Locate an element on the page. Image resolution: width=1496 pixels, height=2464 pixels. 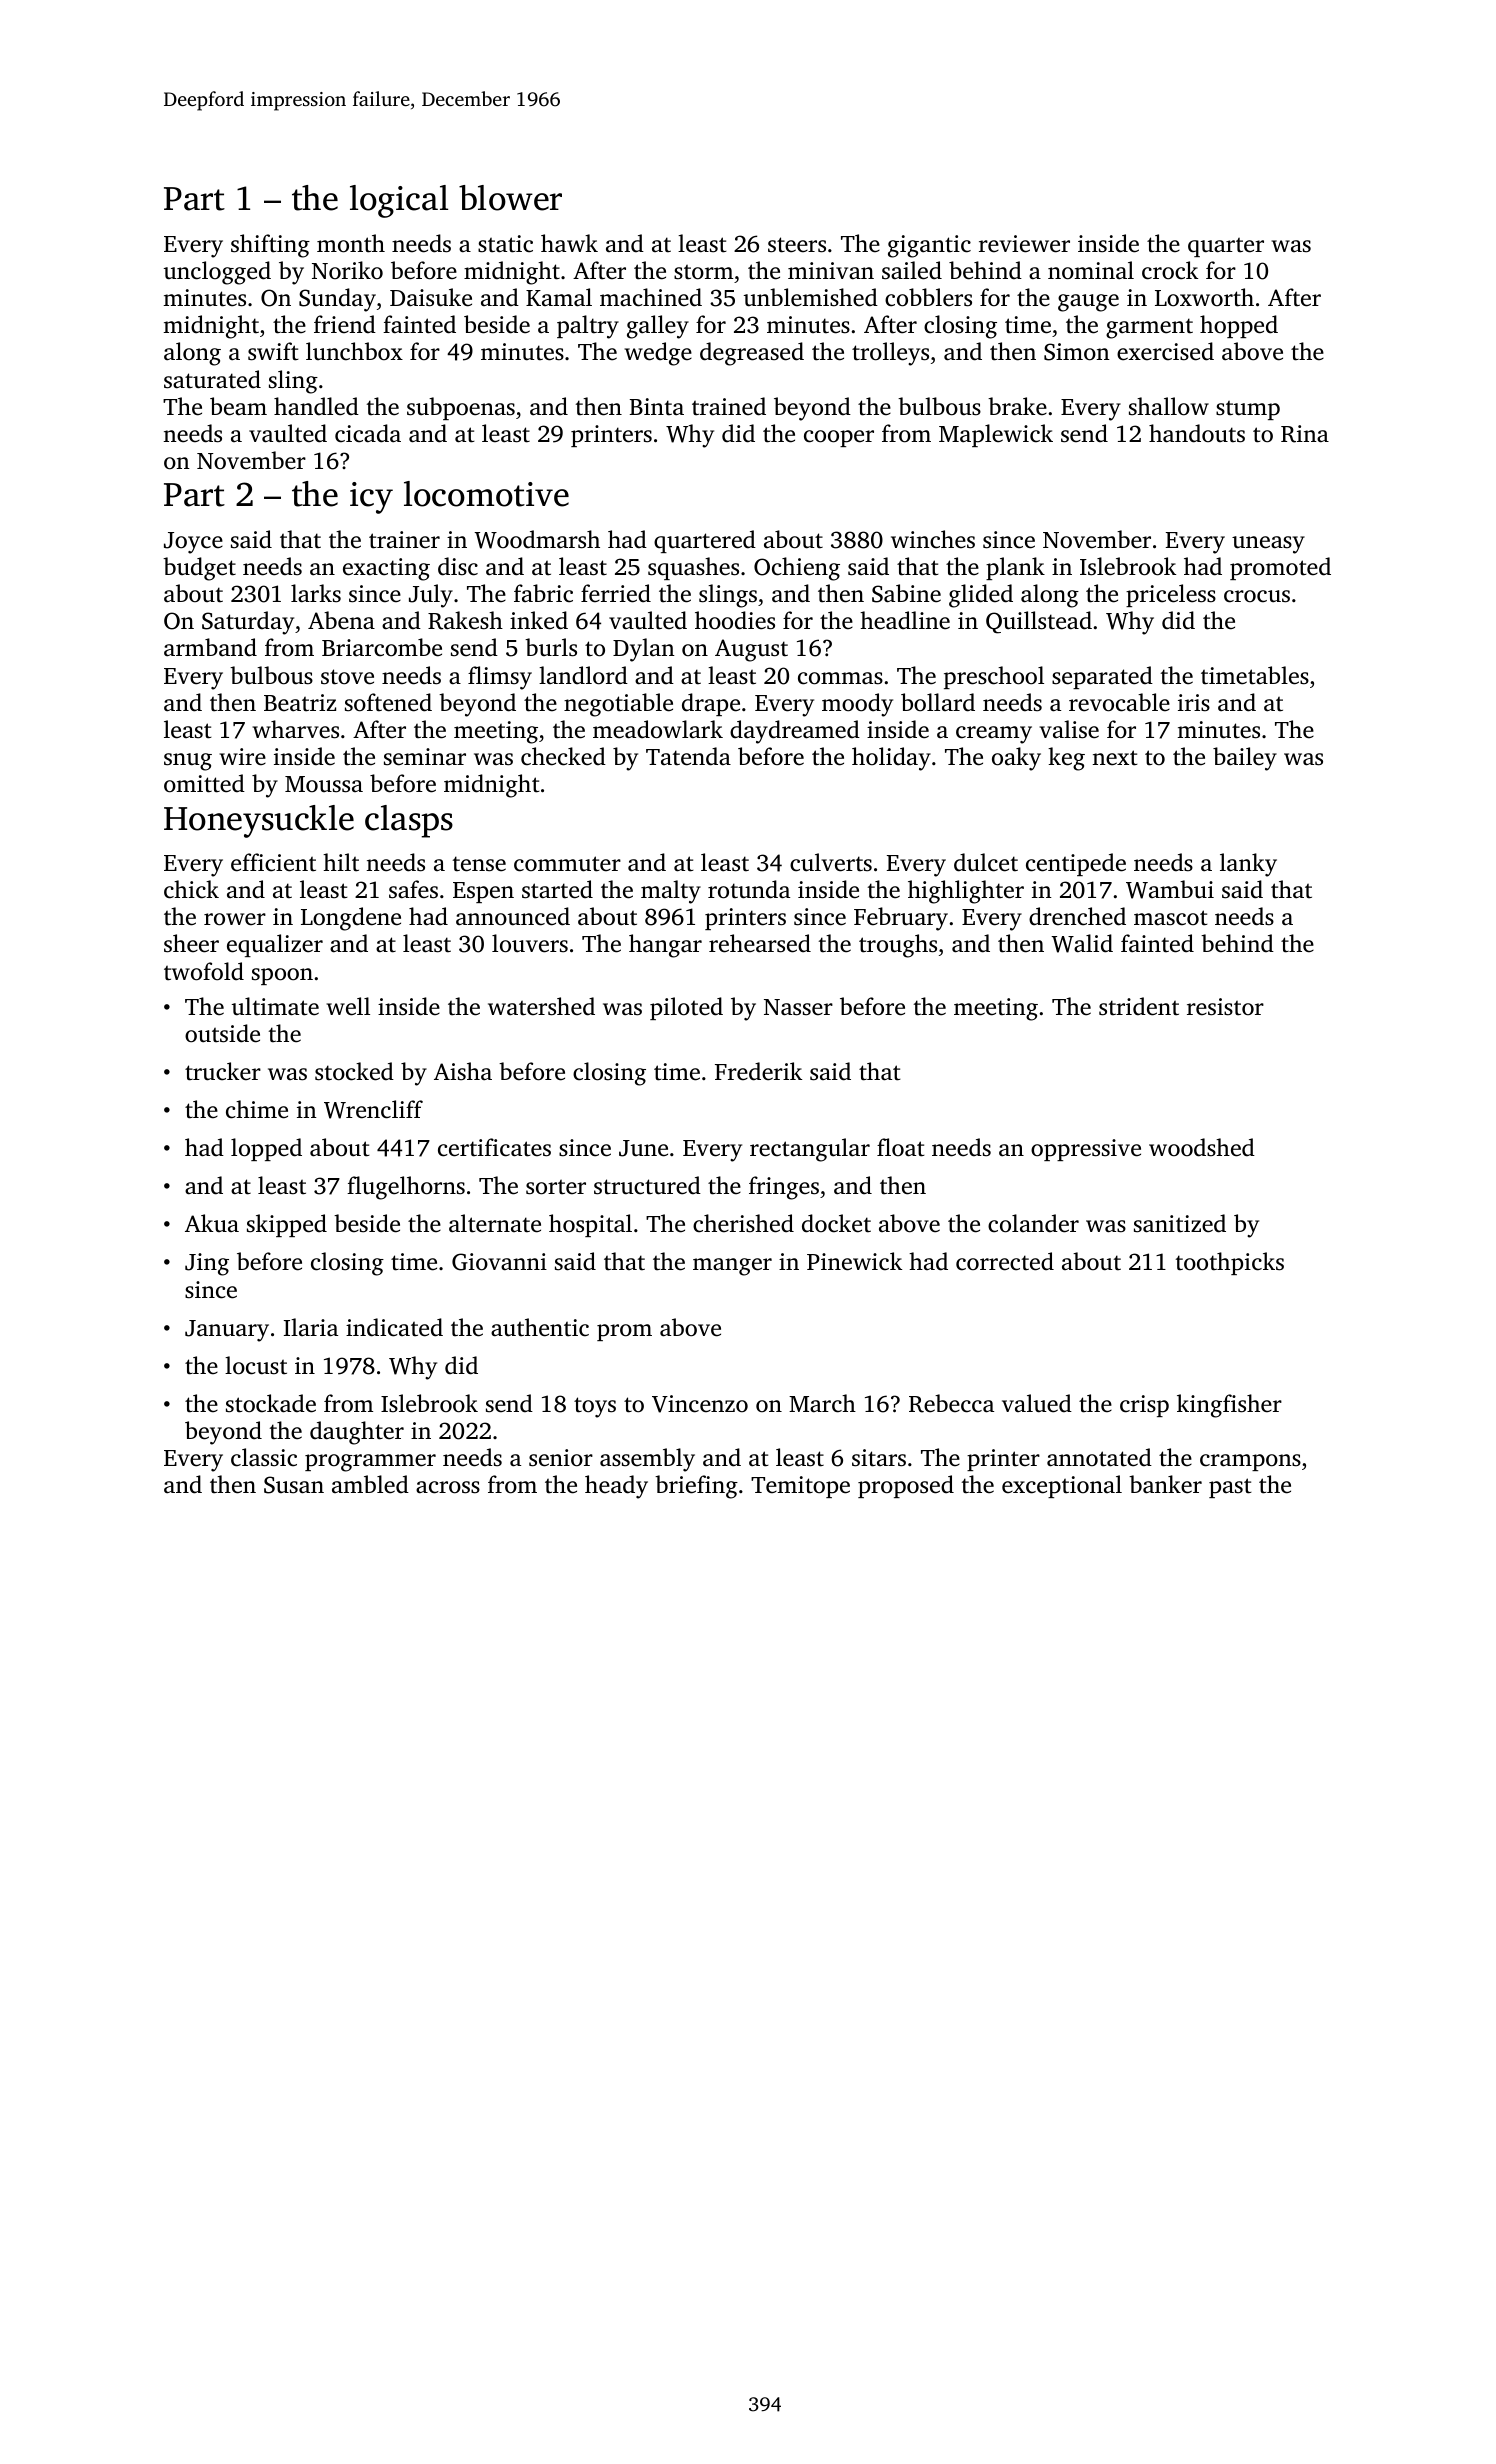
trucker is located at coordinates (223, 1071).
